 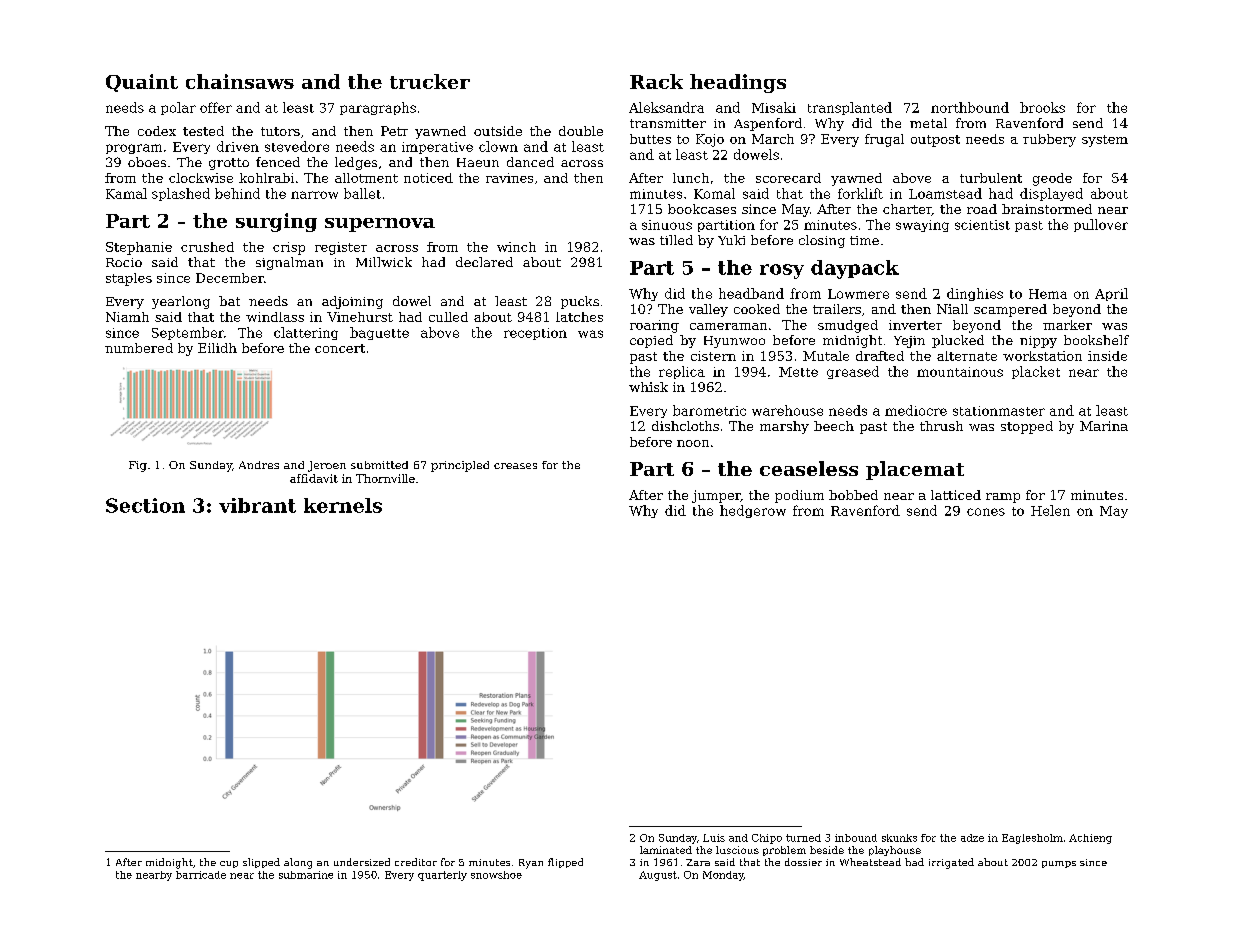 I want to click on headings, so click(x=738, y=83).
